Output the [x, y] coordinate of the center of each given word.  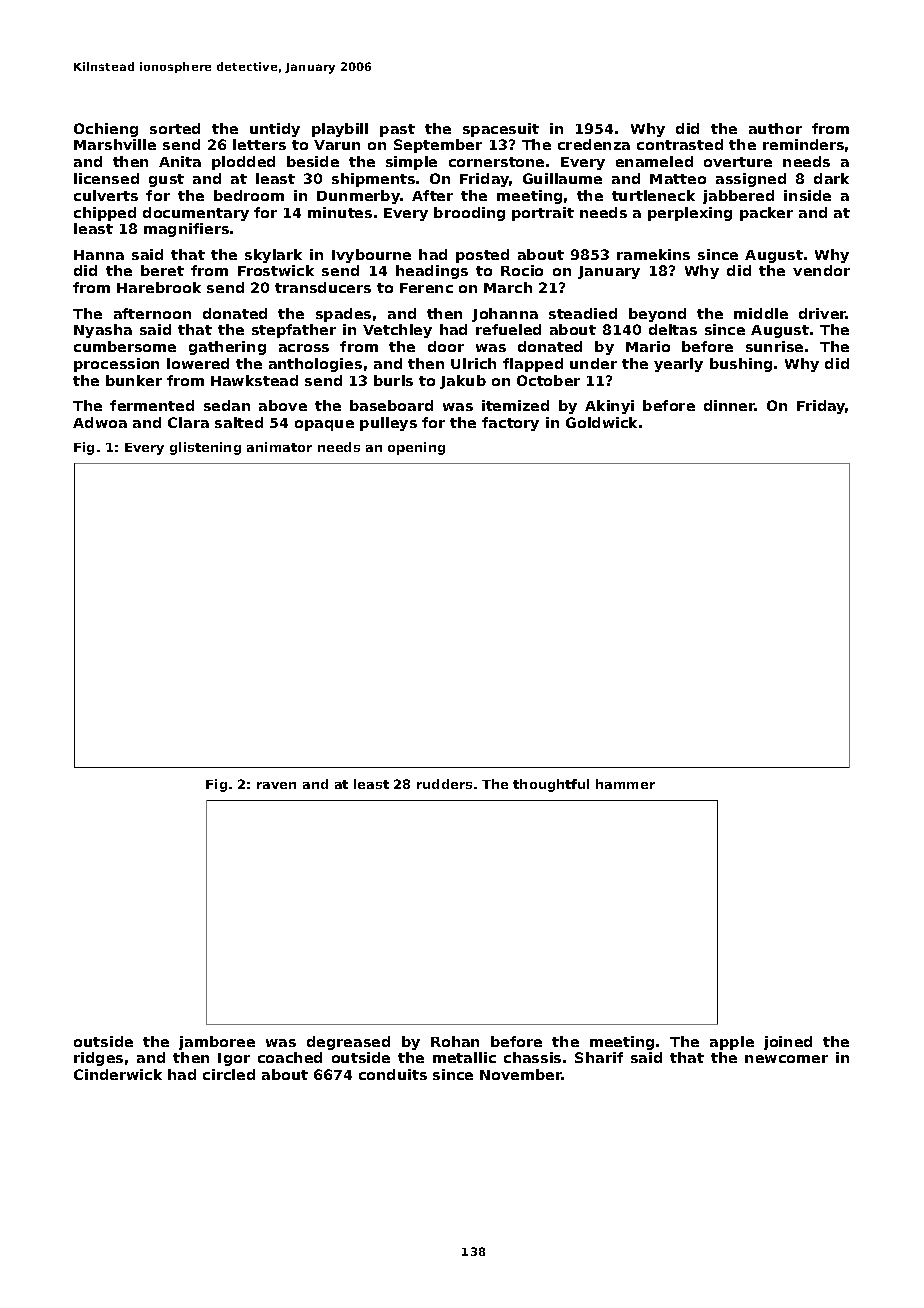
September [438, 146]
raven [276, 785]
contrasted [680, 144]
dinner [729, 405]
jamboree [217, 1043]
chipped [105, 214]
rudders [444, 784]
